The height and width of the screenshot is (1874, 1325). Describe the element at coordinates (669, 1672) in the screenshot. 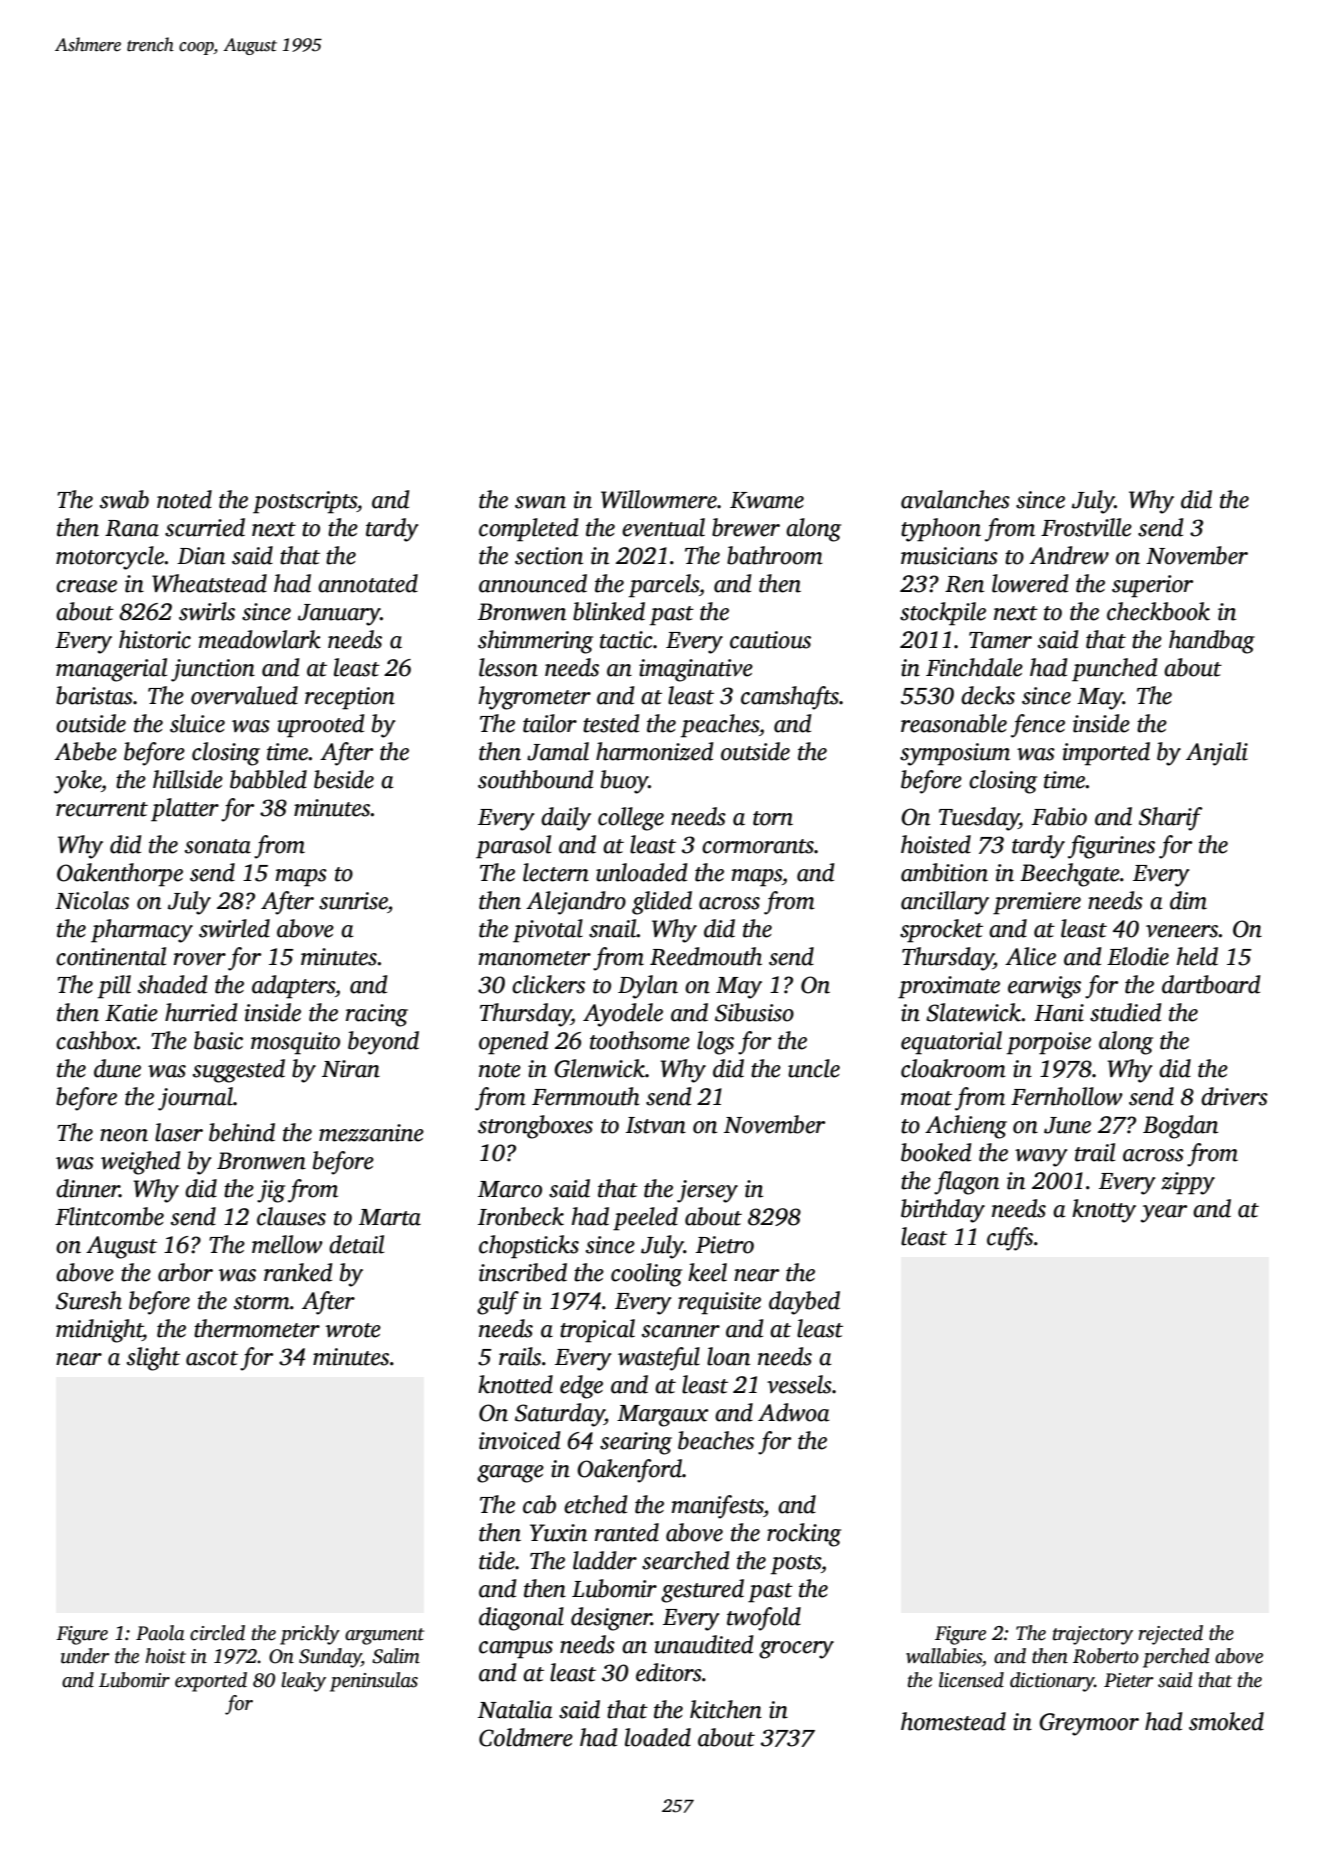

I see `editors` at that location.
